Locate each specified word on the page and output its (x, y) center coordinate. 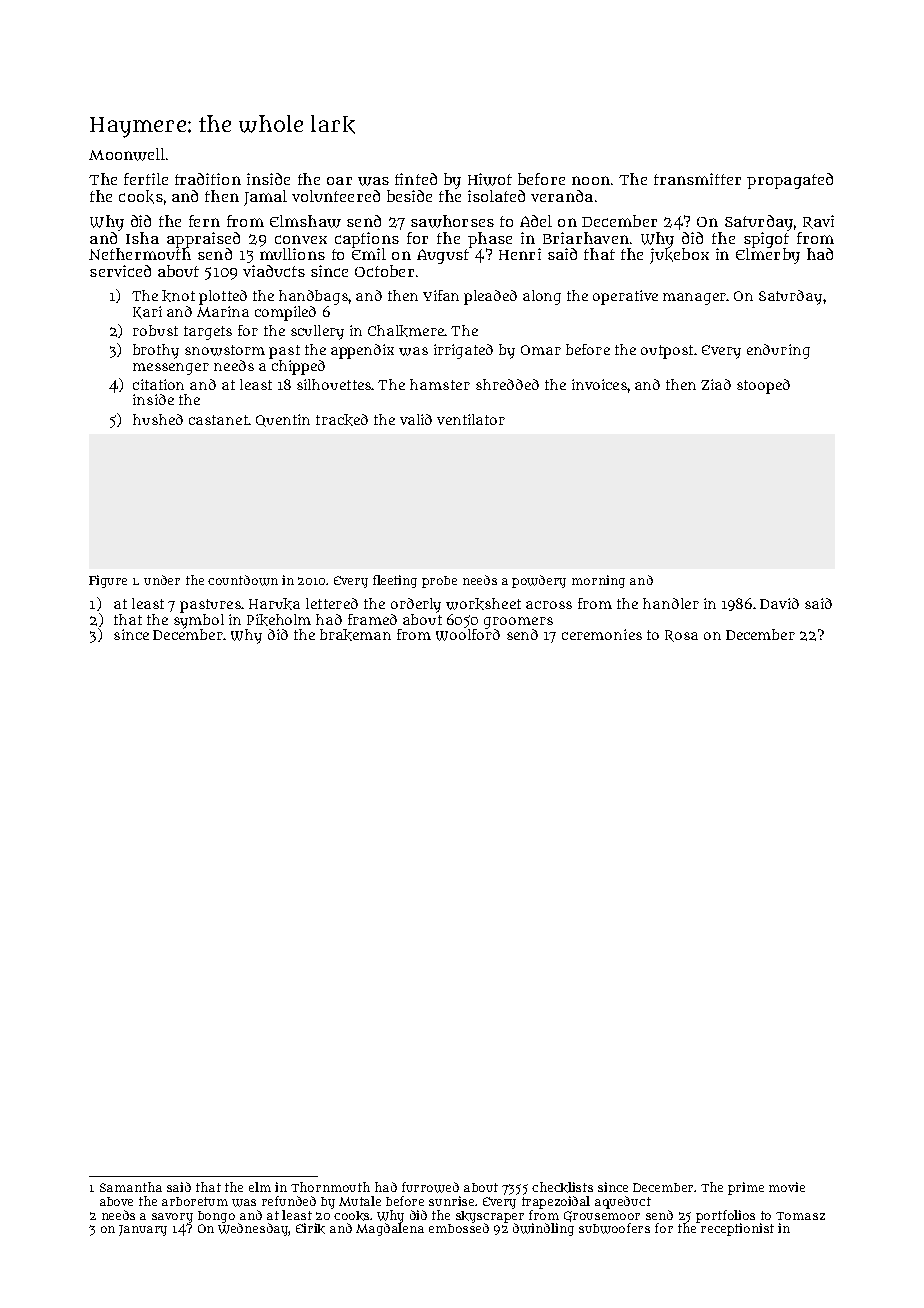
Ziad (716, 384)
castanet (218, 420)
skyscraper (490, 1217)
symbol (199, 621)
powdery (539, 581)
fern (204, 221)
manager (695, 299)
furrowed (430, 1187)
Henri (520, 254)
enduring (778, 351)
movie (787, 1187)
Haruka (274, 604)
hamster (440, 384)
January (143, 1230)
